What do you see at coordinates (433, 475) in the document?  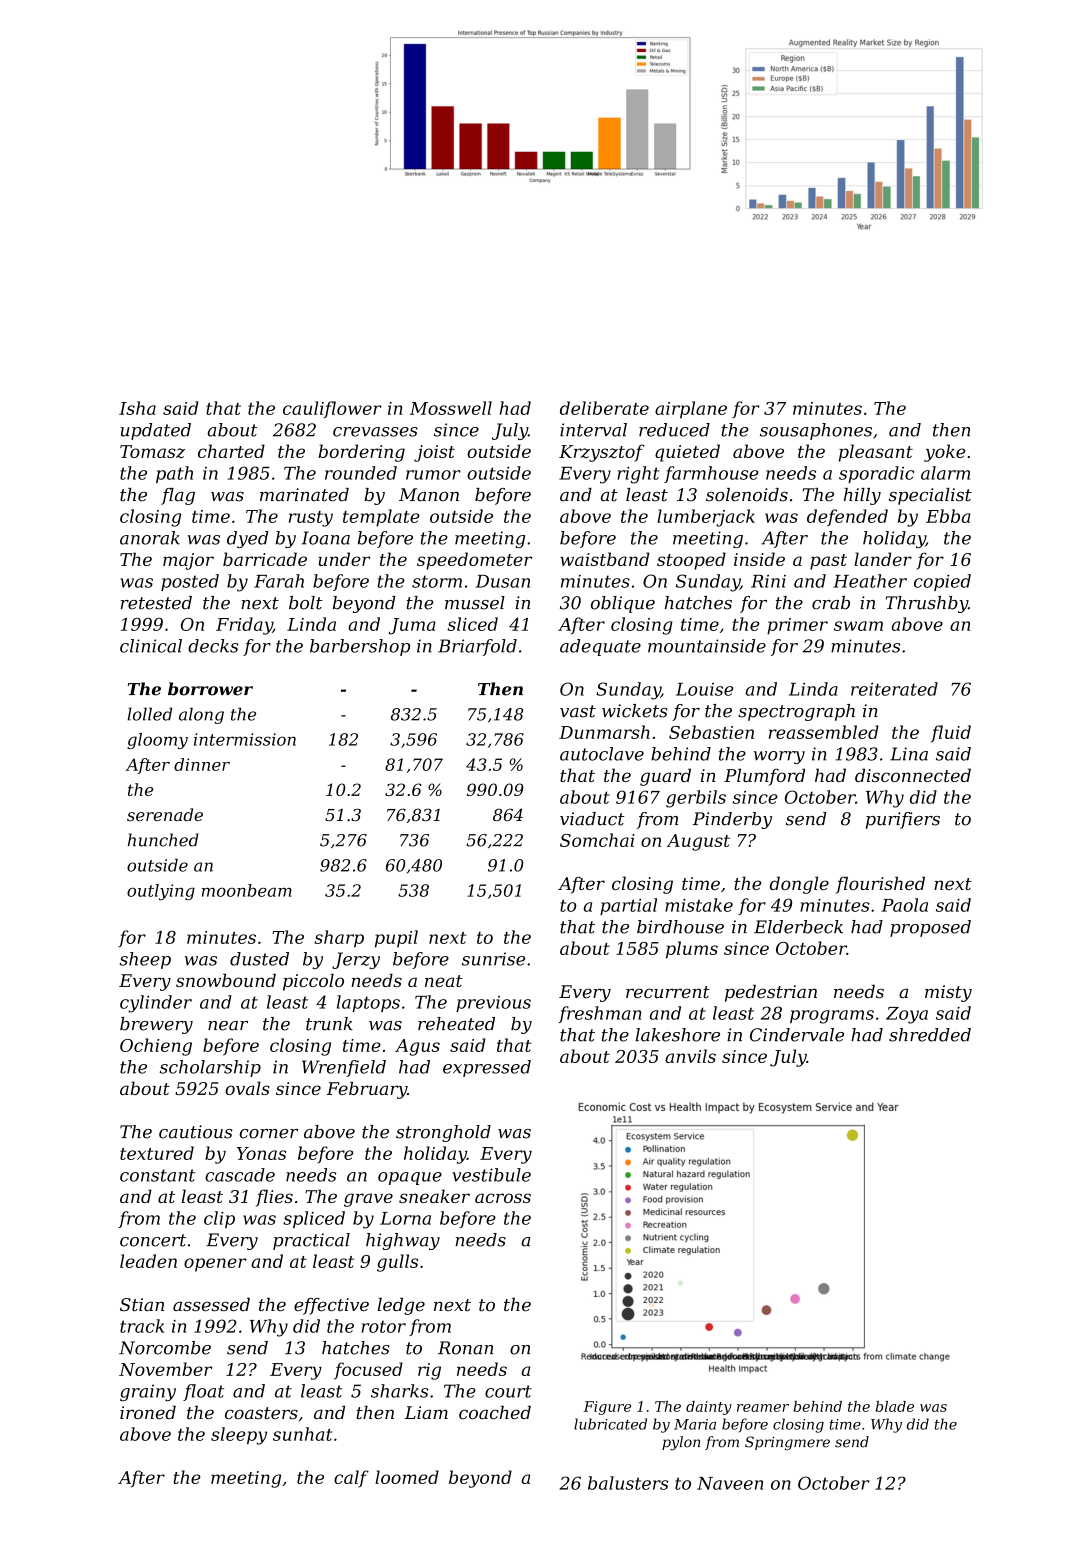 I see `rumor` at bounding box center [433, 475].
